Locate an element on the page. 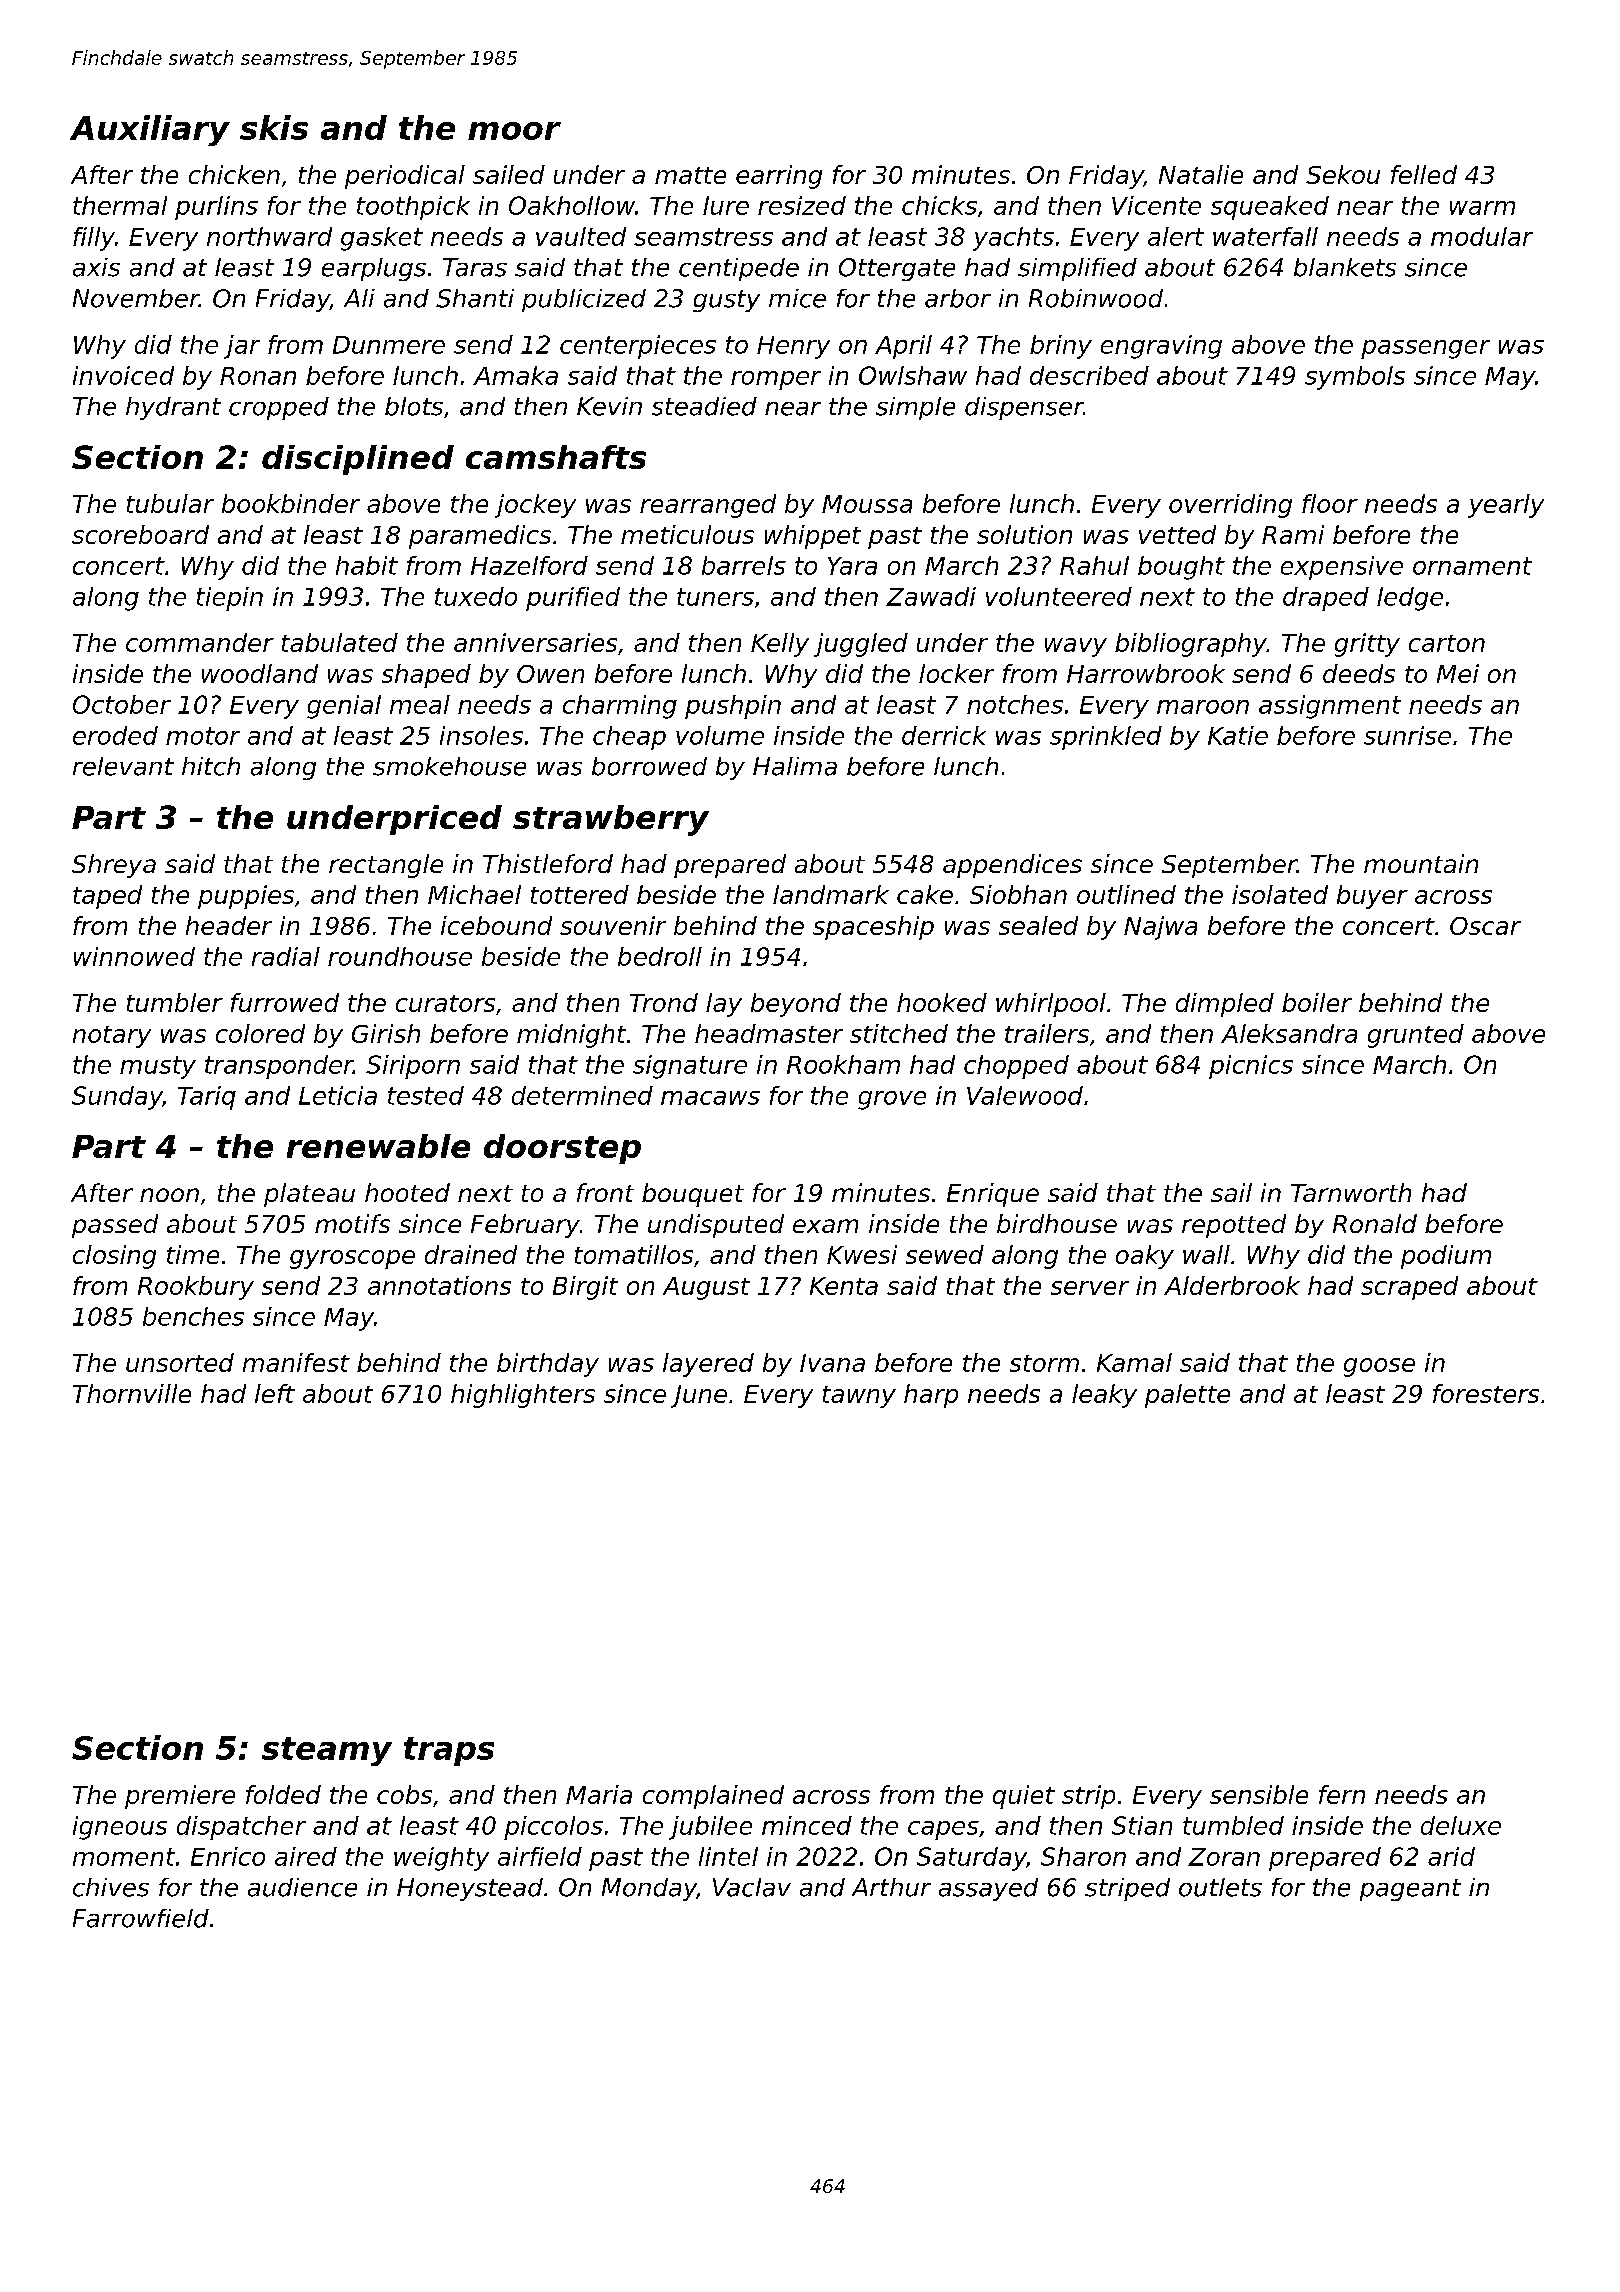  grove is located at coordinates (892, 1100).
